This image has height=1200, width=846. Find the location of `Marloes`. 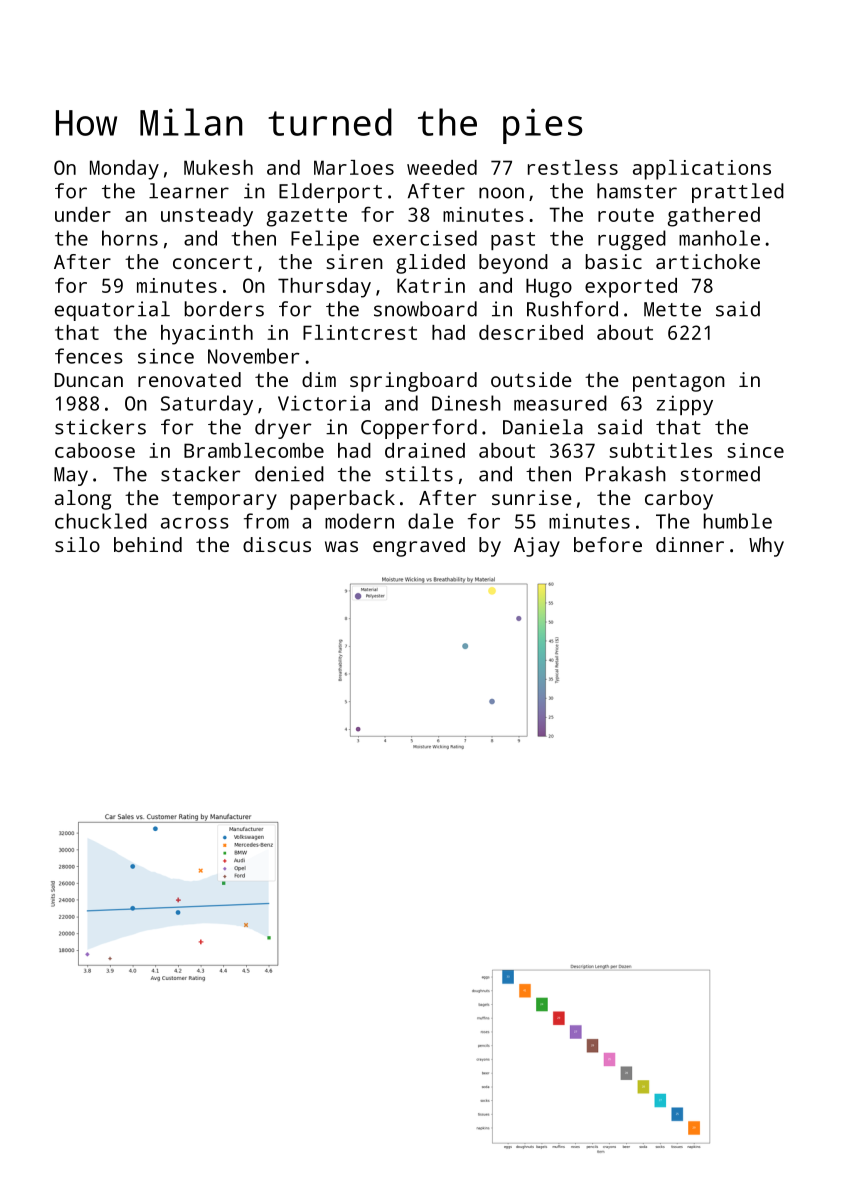

Marloes is located at coordinates (354, 167).
